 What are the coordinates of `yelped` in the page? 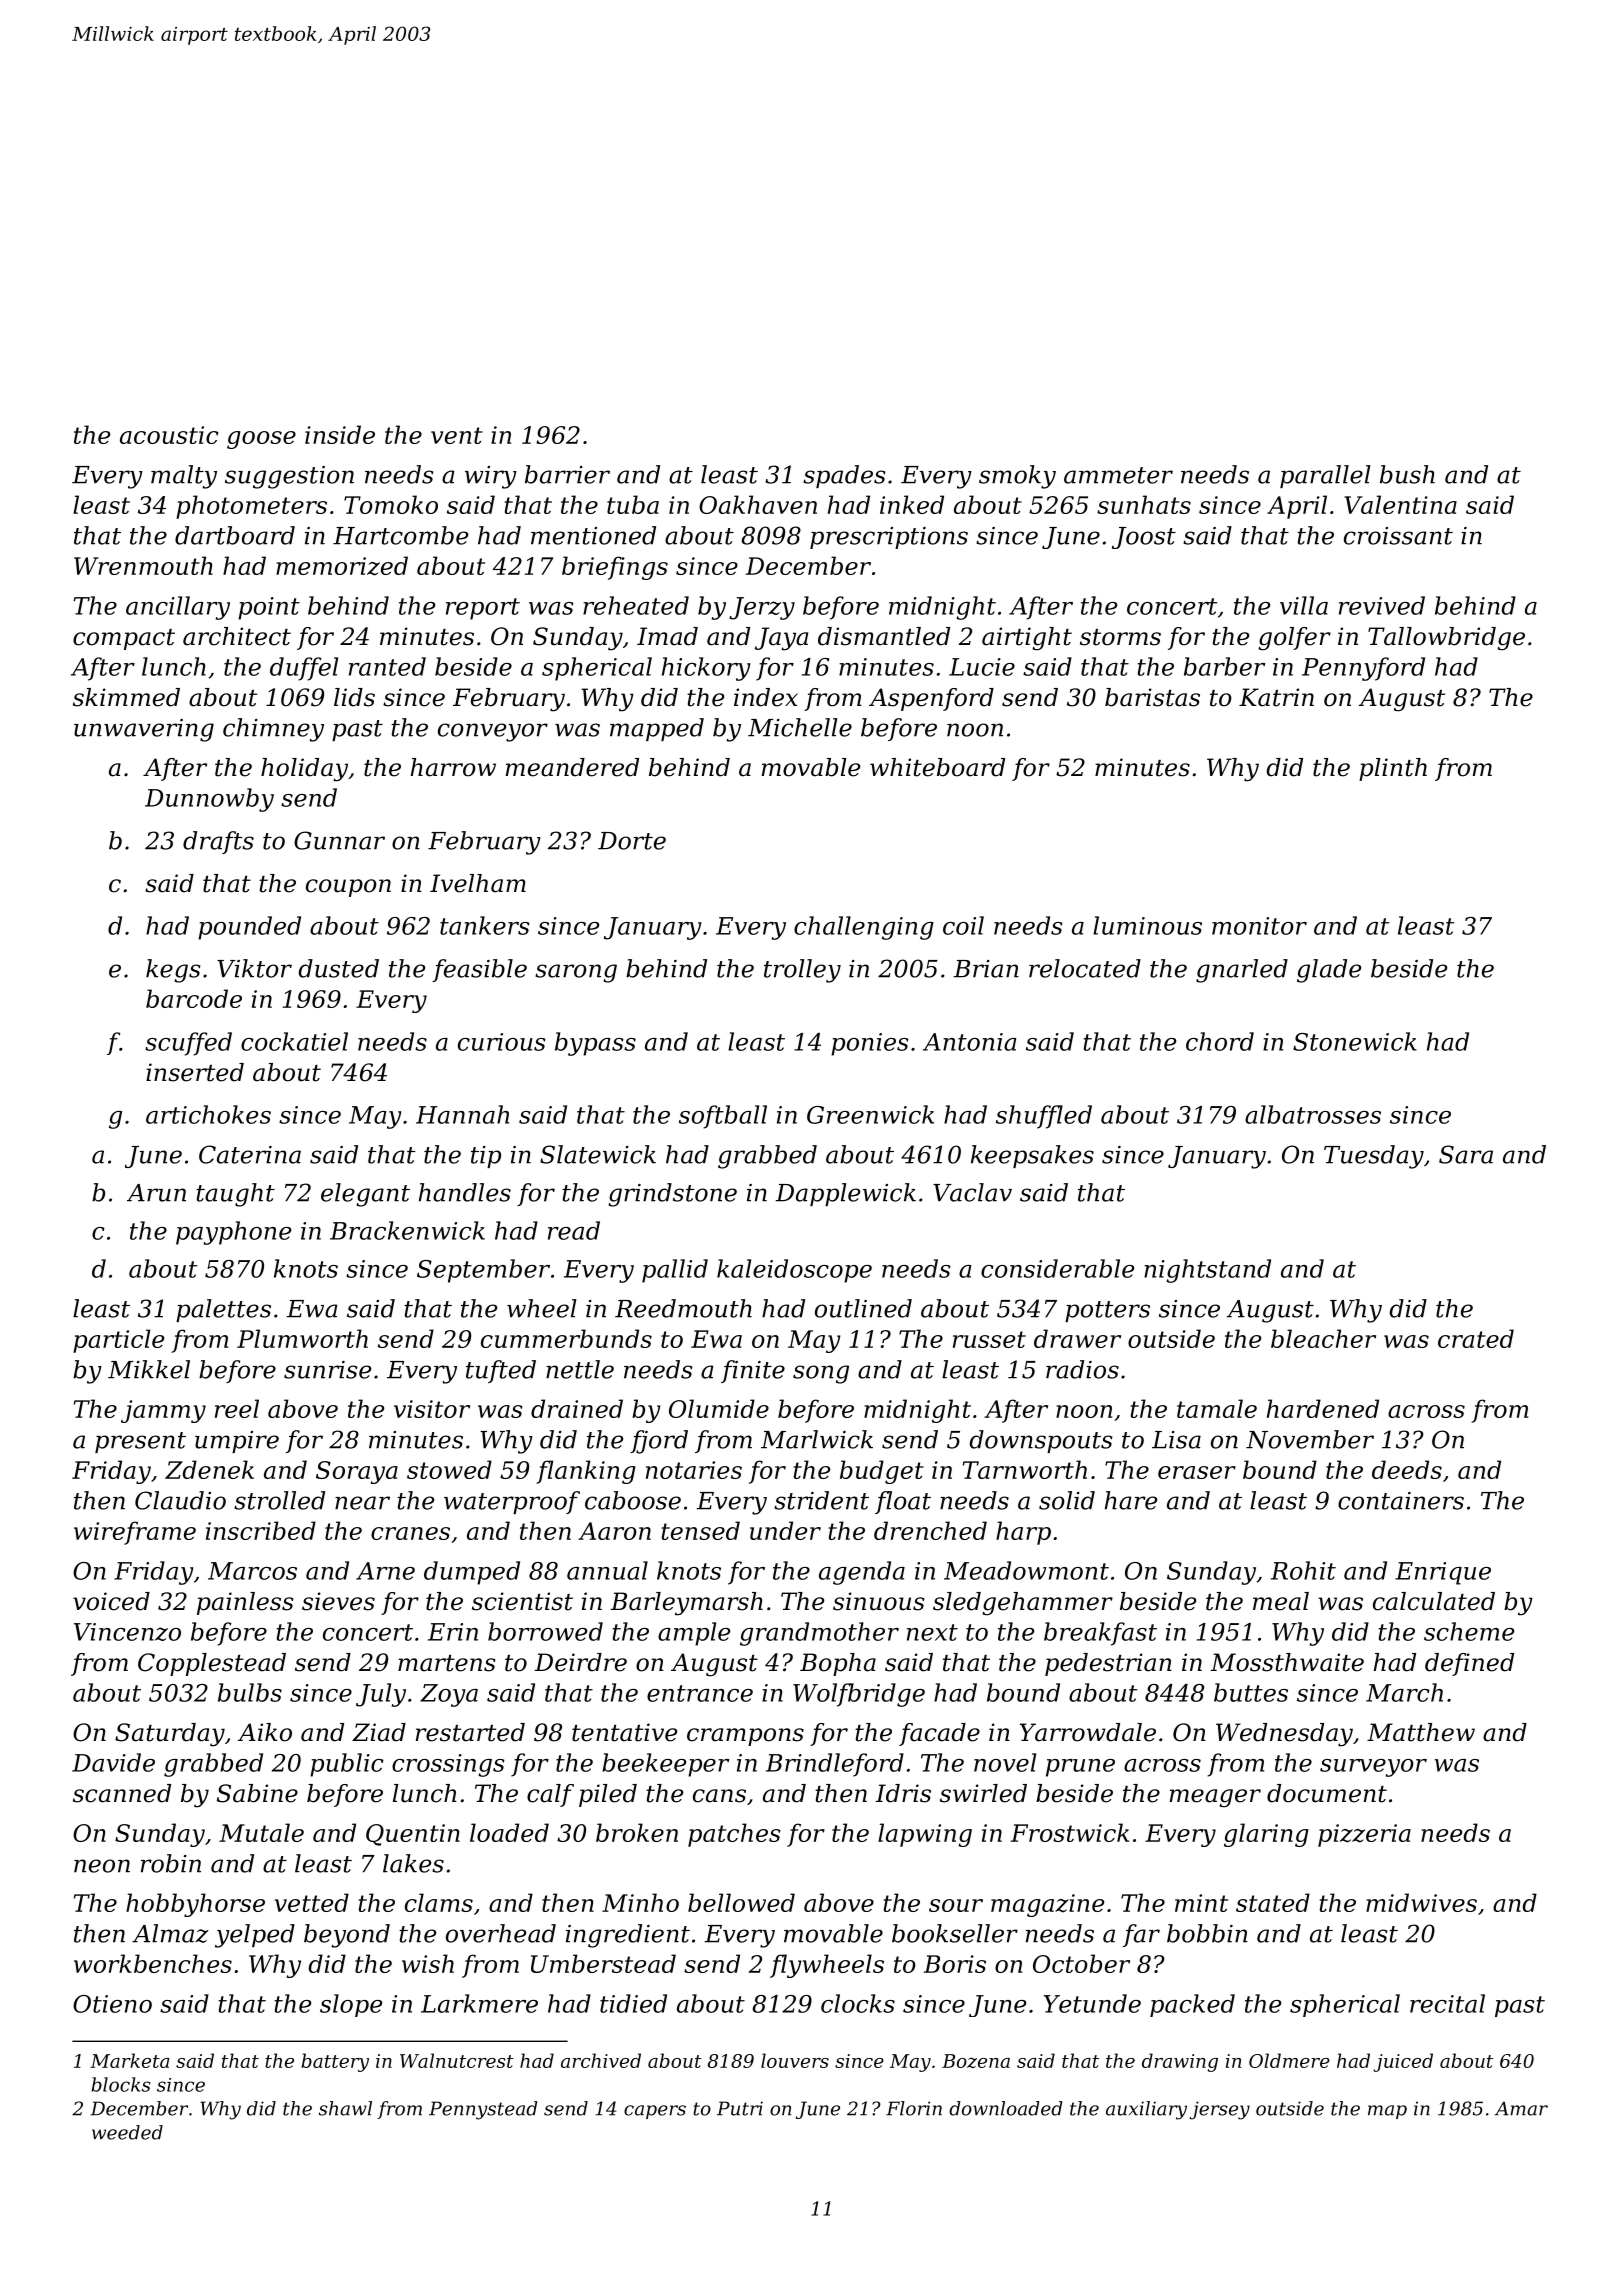 It's located at (255, 1936).
